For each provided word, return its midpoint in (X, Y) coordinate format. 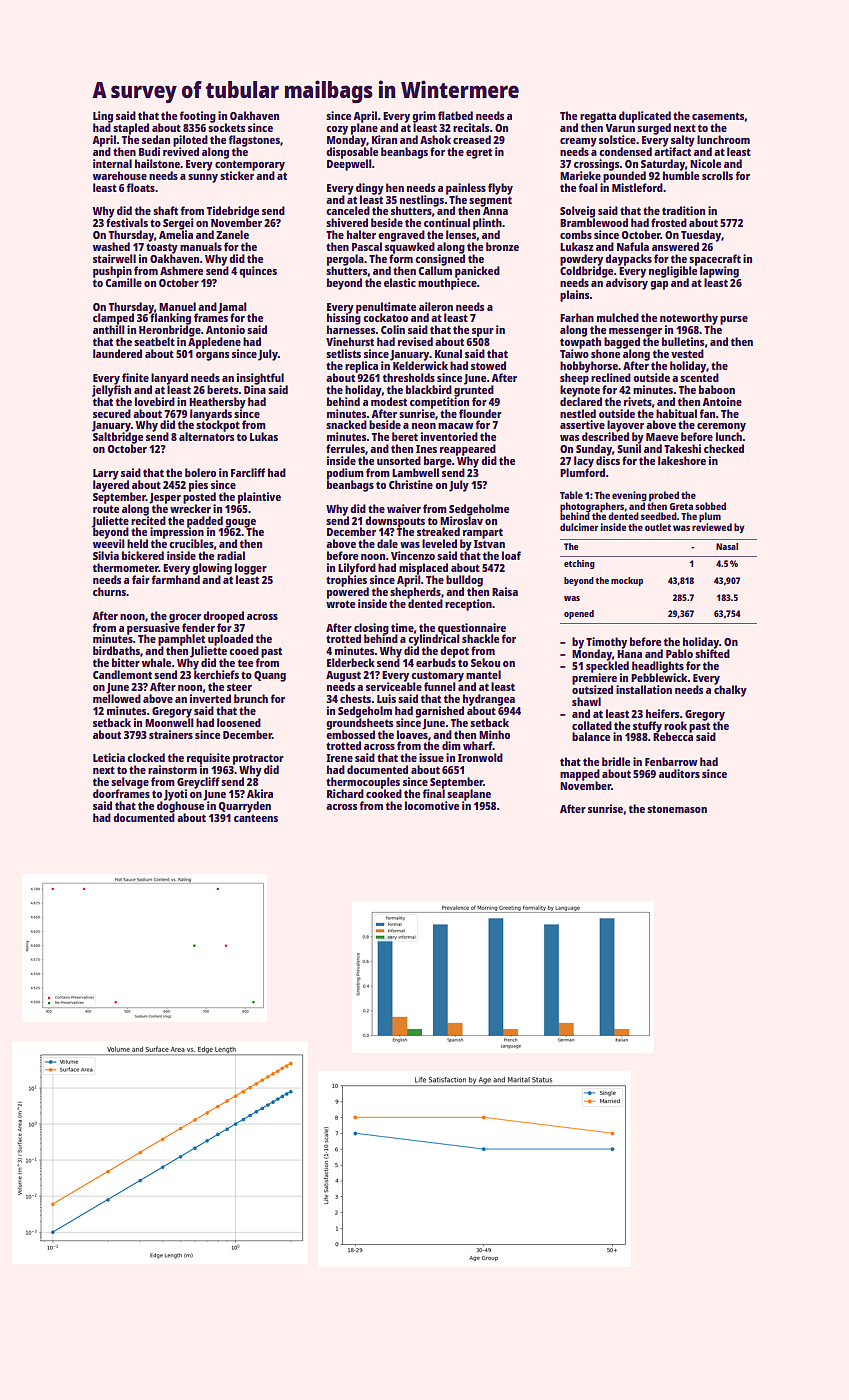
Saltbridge (118, 438)
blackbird (429, 389)
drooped (223, 617)
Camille (124, 282)
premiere (594, 679)
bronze (502, 246)
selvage (130, 783)
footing (198, 117)
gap (659, 285)
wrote (340, 604)
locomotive (432, 805)
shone (605, 353)
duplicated (645, 117)
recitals (471, 127)
